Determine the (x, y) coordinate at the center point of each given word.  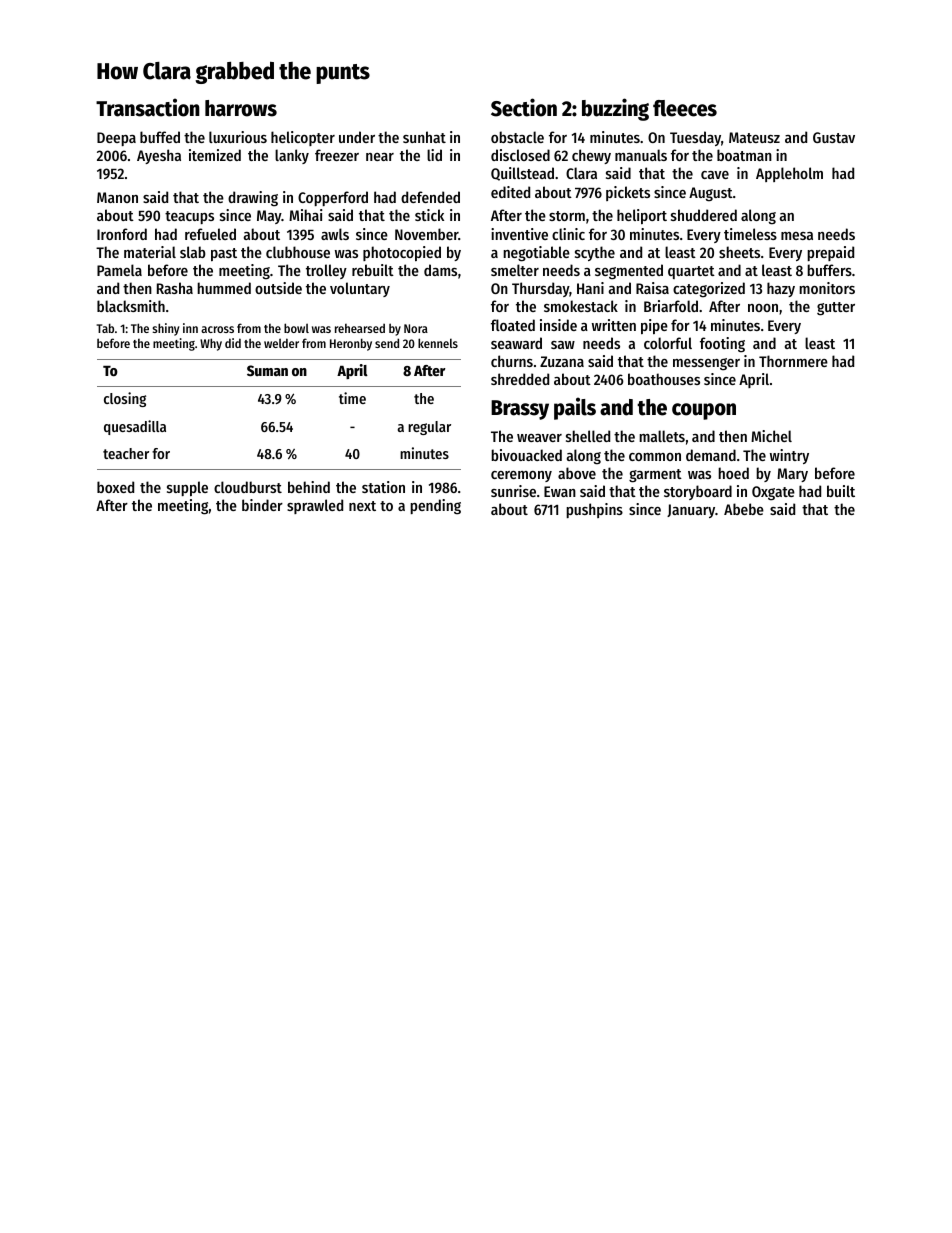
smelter (515, 270)
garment (655, 476)
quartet (691, 272)
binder (262, 505)
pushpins (594, 510)
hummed (224, 288)
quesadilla (135, 427)
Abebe (744, 509)
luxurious (238, 137)
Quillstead (522, 174)
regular (429, 428)
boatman (744, 155)
